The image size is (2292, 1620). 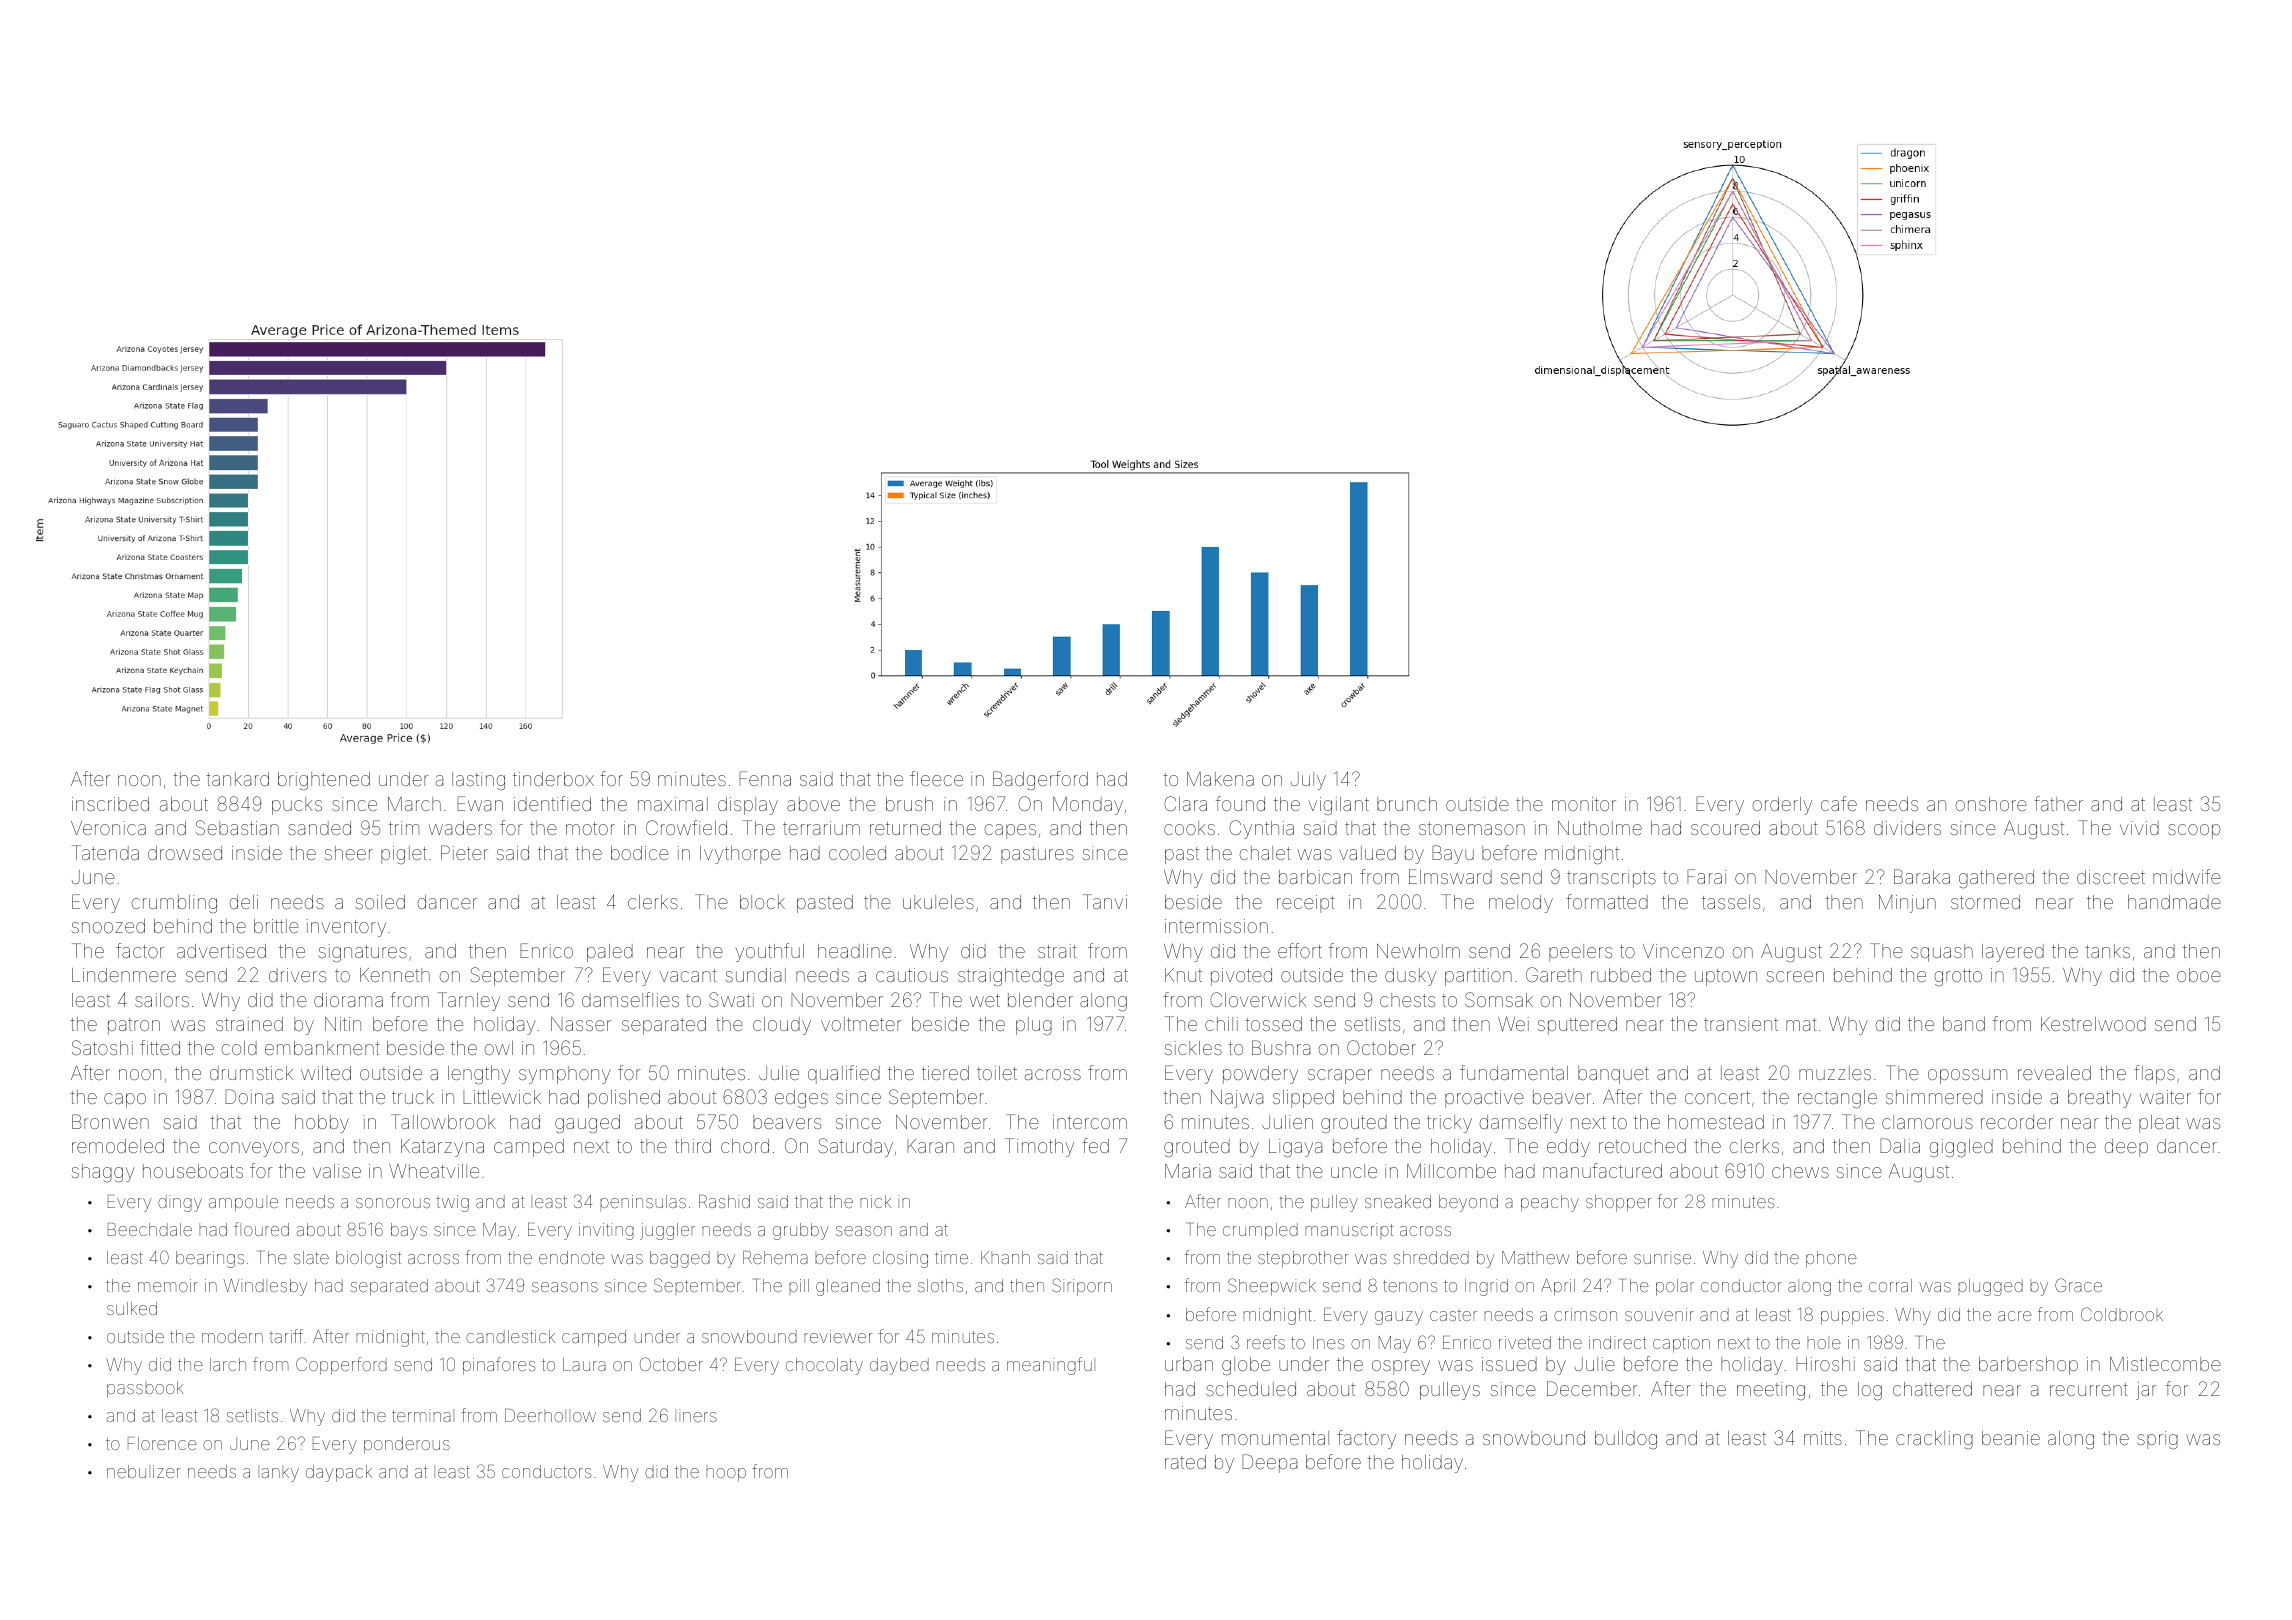 What do you see at coordinates (1260, 1075) in the screenshot?
I see `powdery` at bounding box center [1260, 1075].
